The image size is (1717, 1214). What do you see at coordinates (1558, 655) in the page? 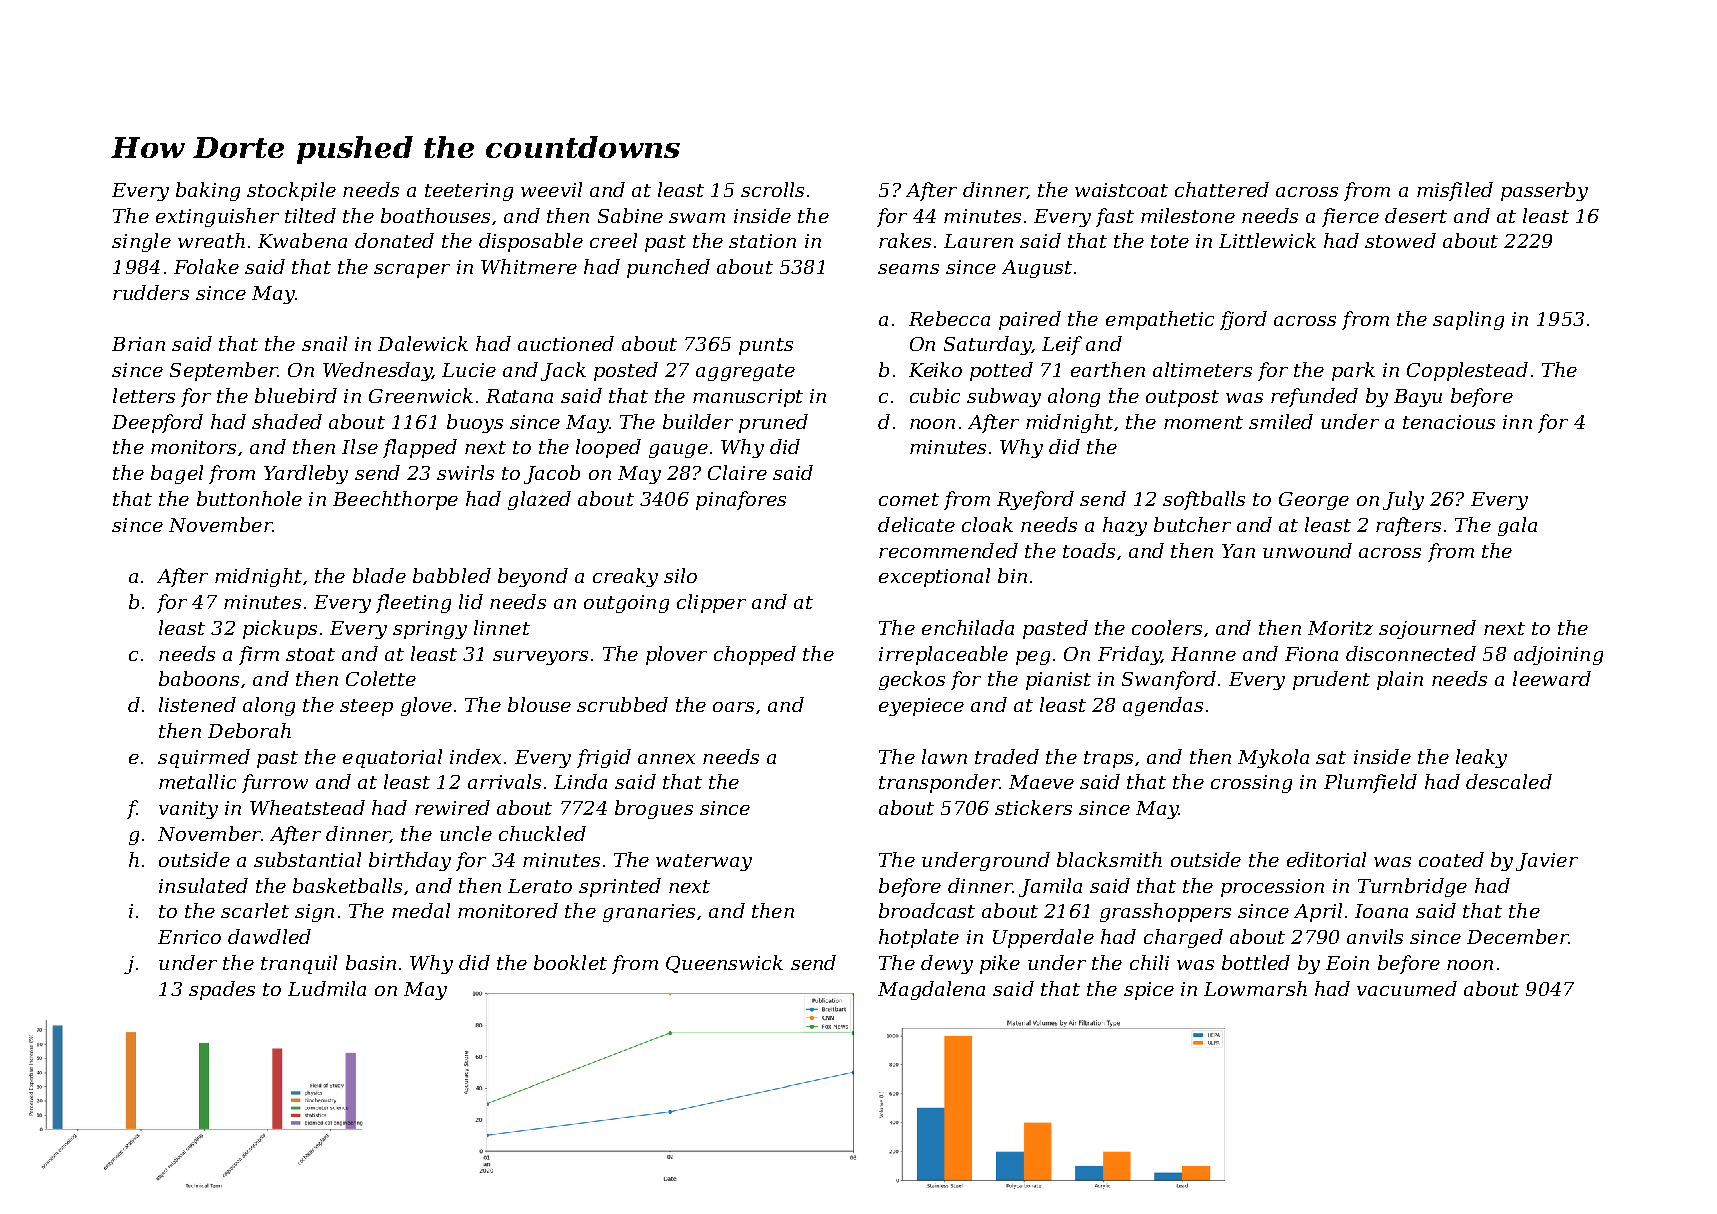
I see `adjoining` at bounding box center [1558, 655].
